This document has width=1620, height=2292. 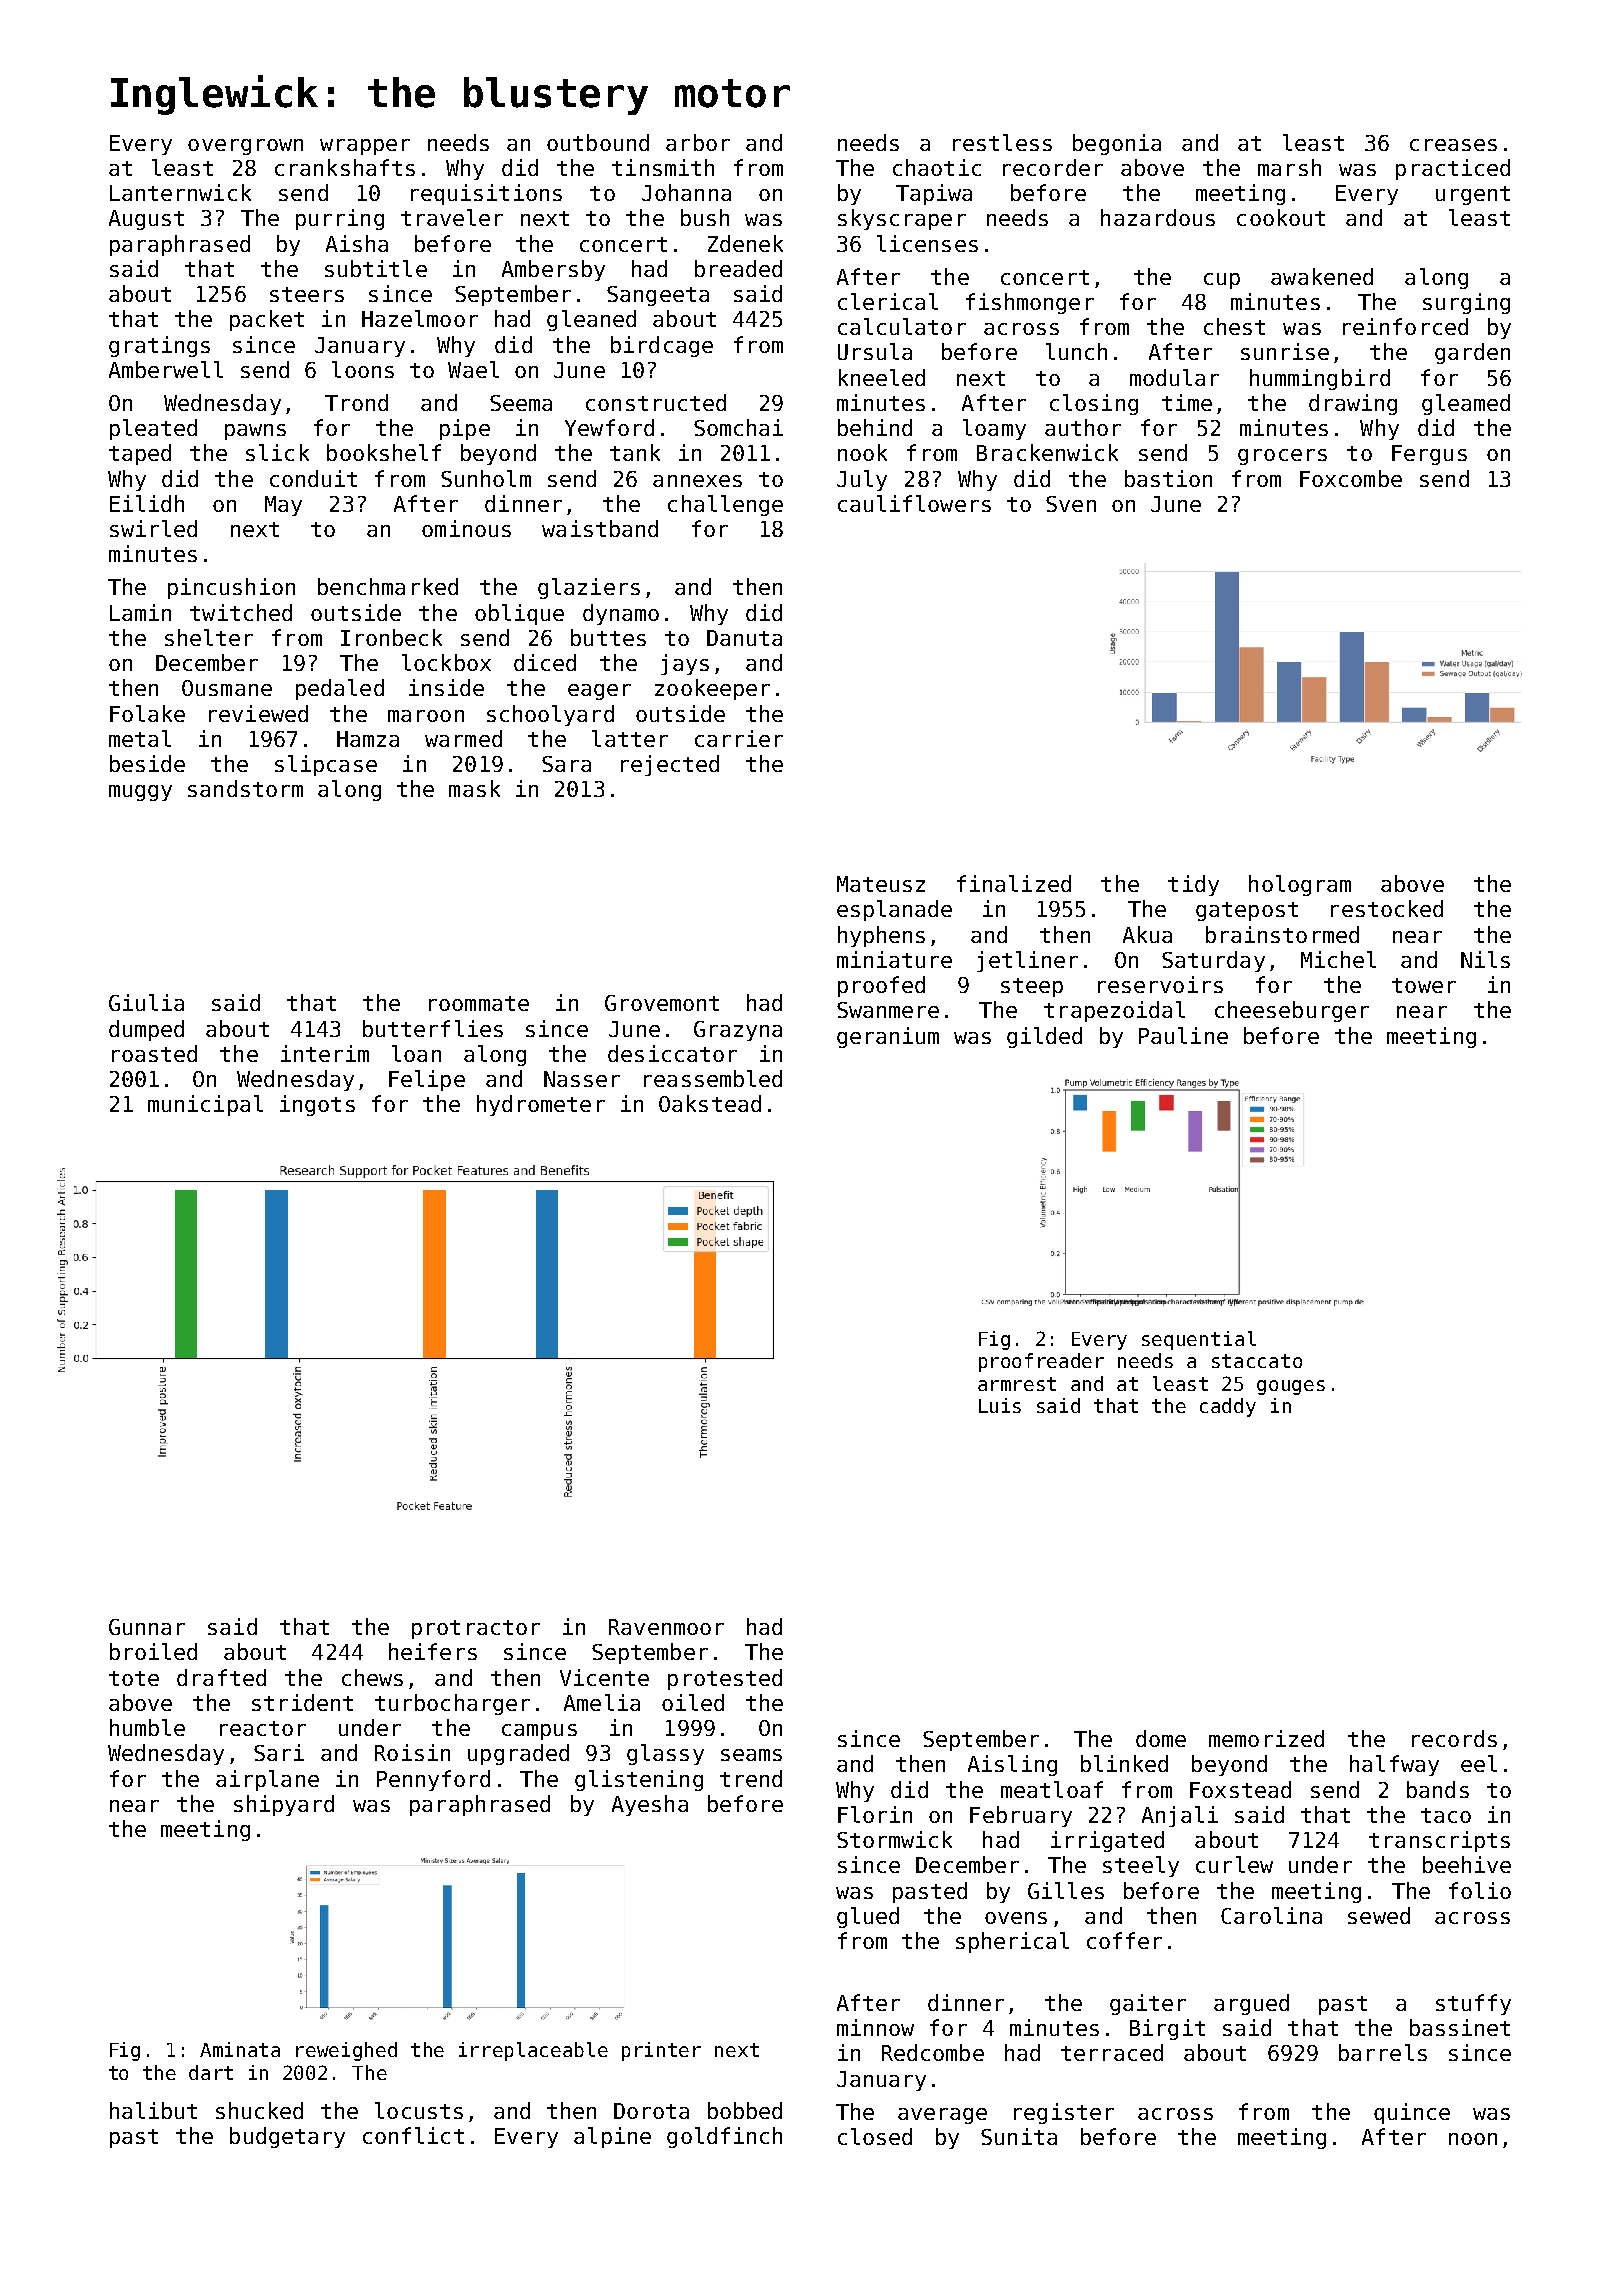 What do you see at coordinates (486, 194) in the document?
I see `requisitions` at bounding box center [486, 194].
